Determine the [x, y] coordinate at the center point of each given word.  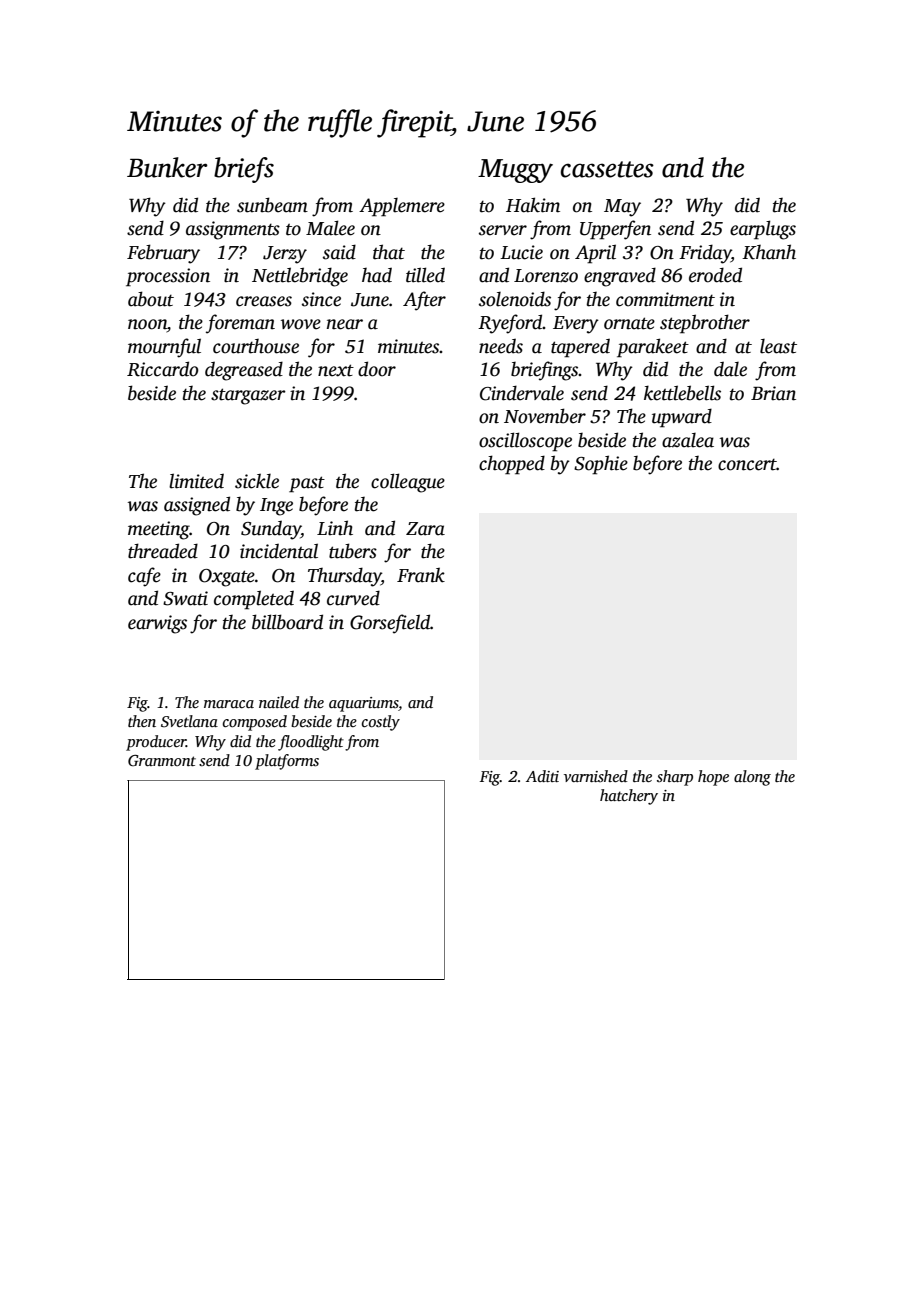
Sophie [601, 465]
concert [747, 465]
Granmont [162, 760]
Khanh [769, 252]
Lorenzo [546, 276]
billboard [287, 622]
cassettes [607, 169]
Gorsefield [390, 624]
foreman [240, 324]
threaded [163, 551]
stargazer [248, 396]
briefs [244, 170]
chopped [512, 465]
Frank [421, 575]
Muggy [515, 171]
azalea [688, 440]
